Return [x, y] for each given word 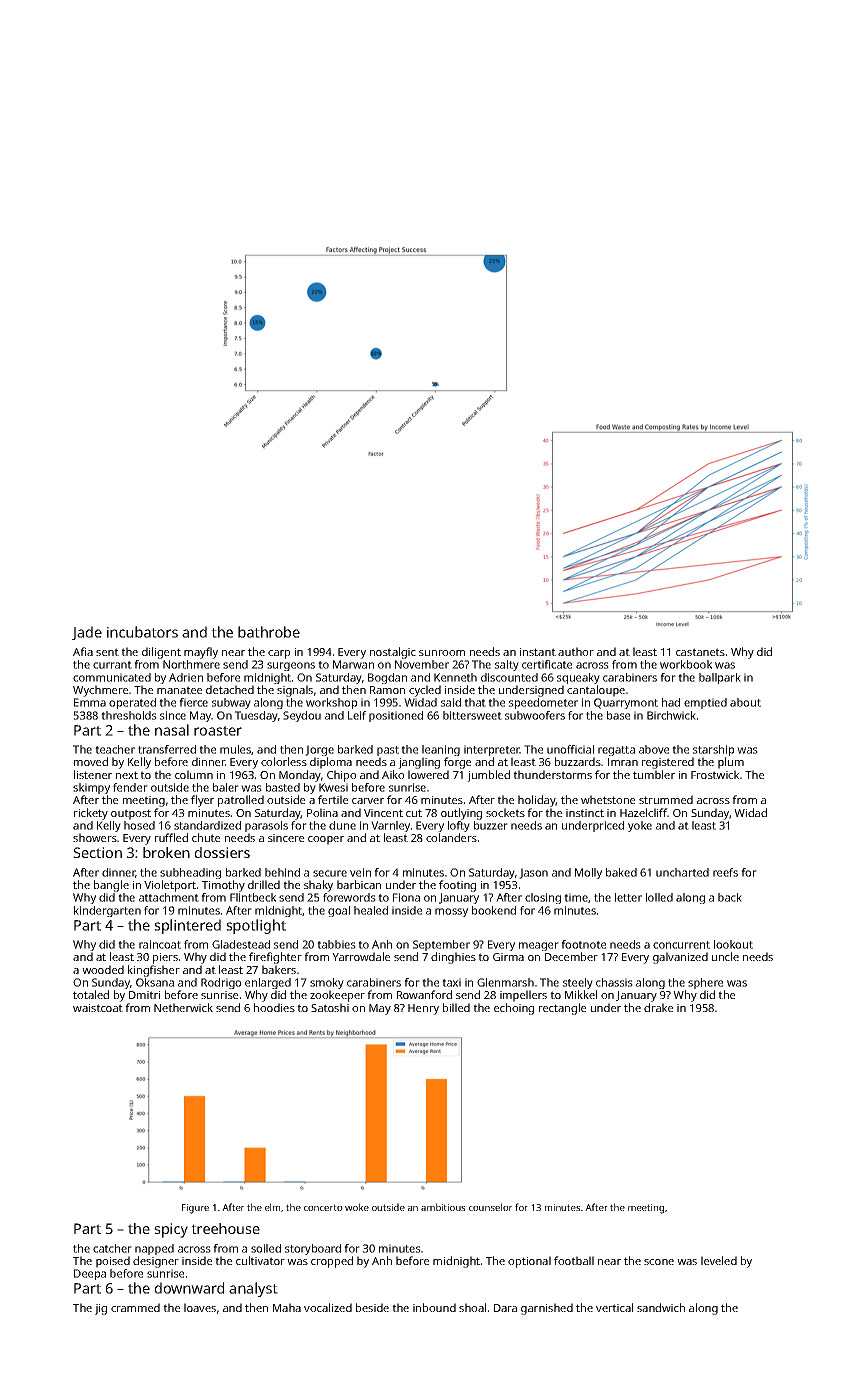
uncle [725, 956]
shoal [472, 1307]
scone [659, 1262]
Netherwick [183, 1007]
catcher [112, 1248]
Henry [423, 1009]
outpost [131, 814]
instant [538, 652]
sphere [705, 983]
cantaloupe [596, 691]
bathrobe [269, 632]
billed [456, 1007]
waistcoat [98, 1008]
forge [457, 763]
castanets [700, 652]
